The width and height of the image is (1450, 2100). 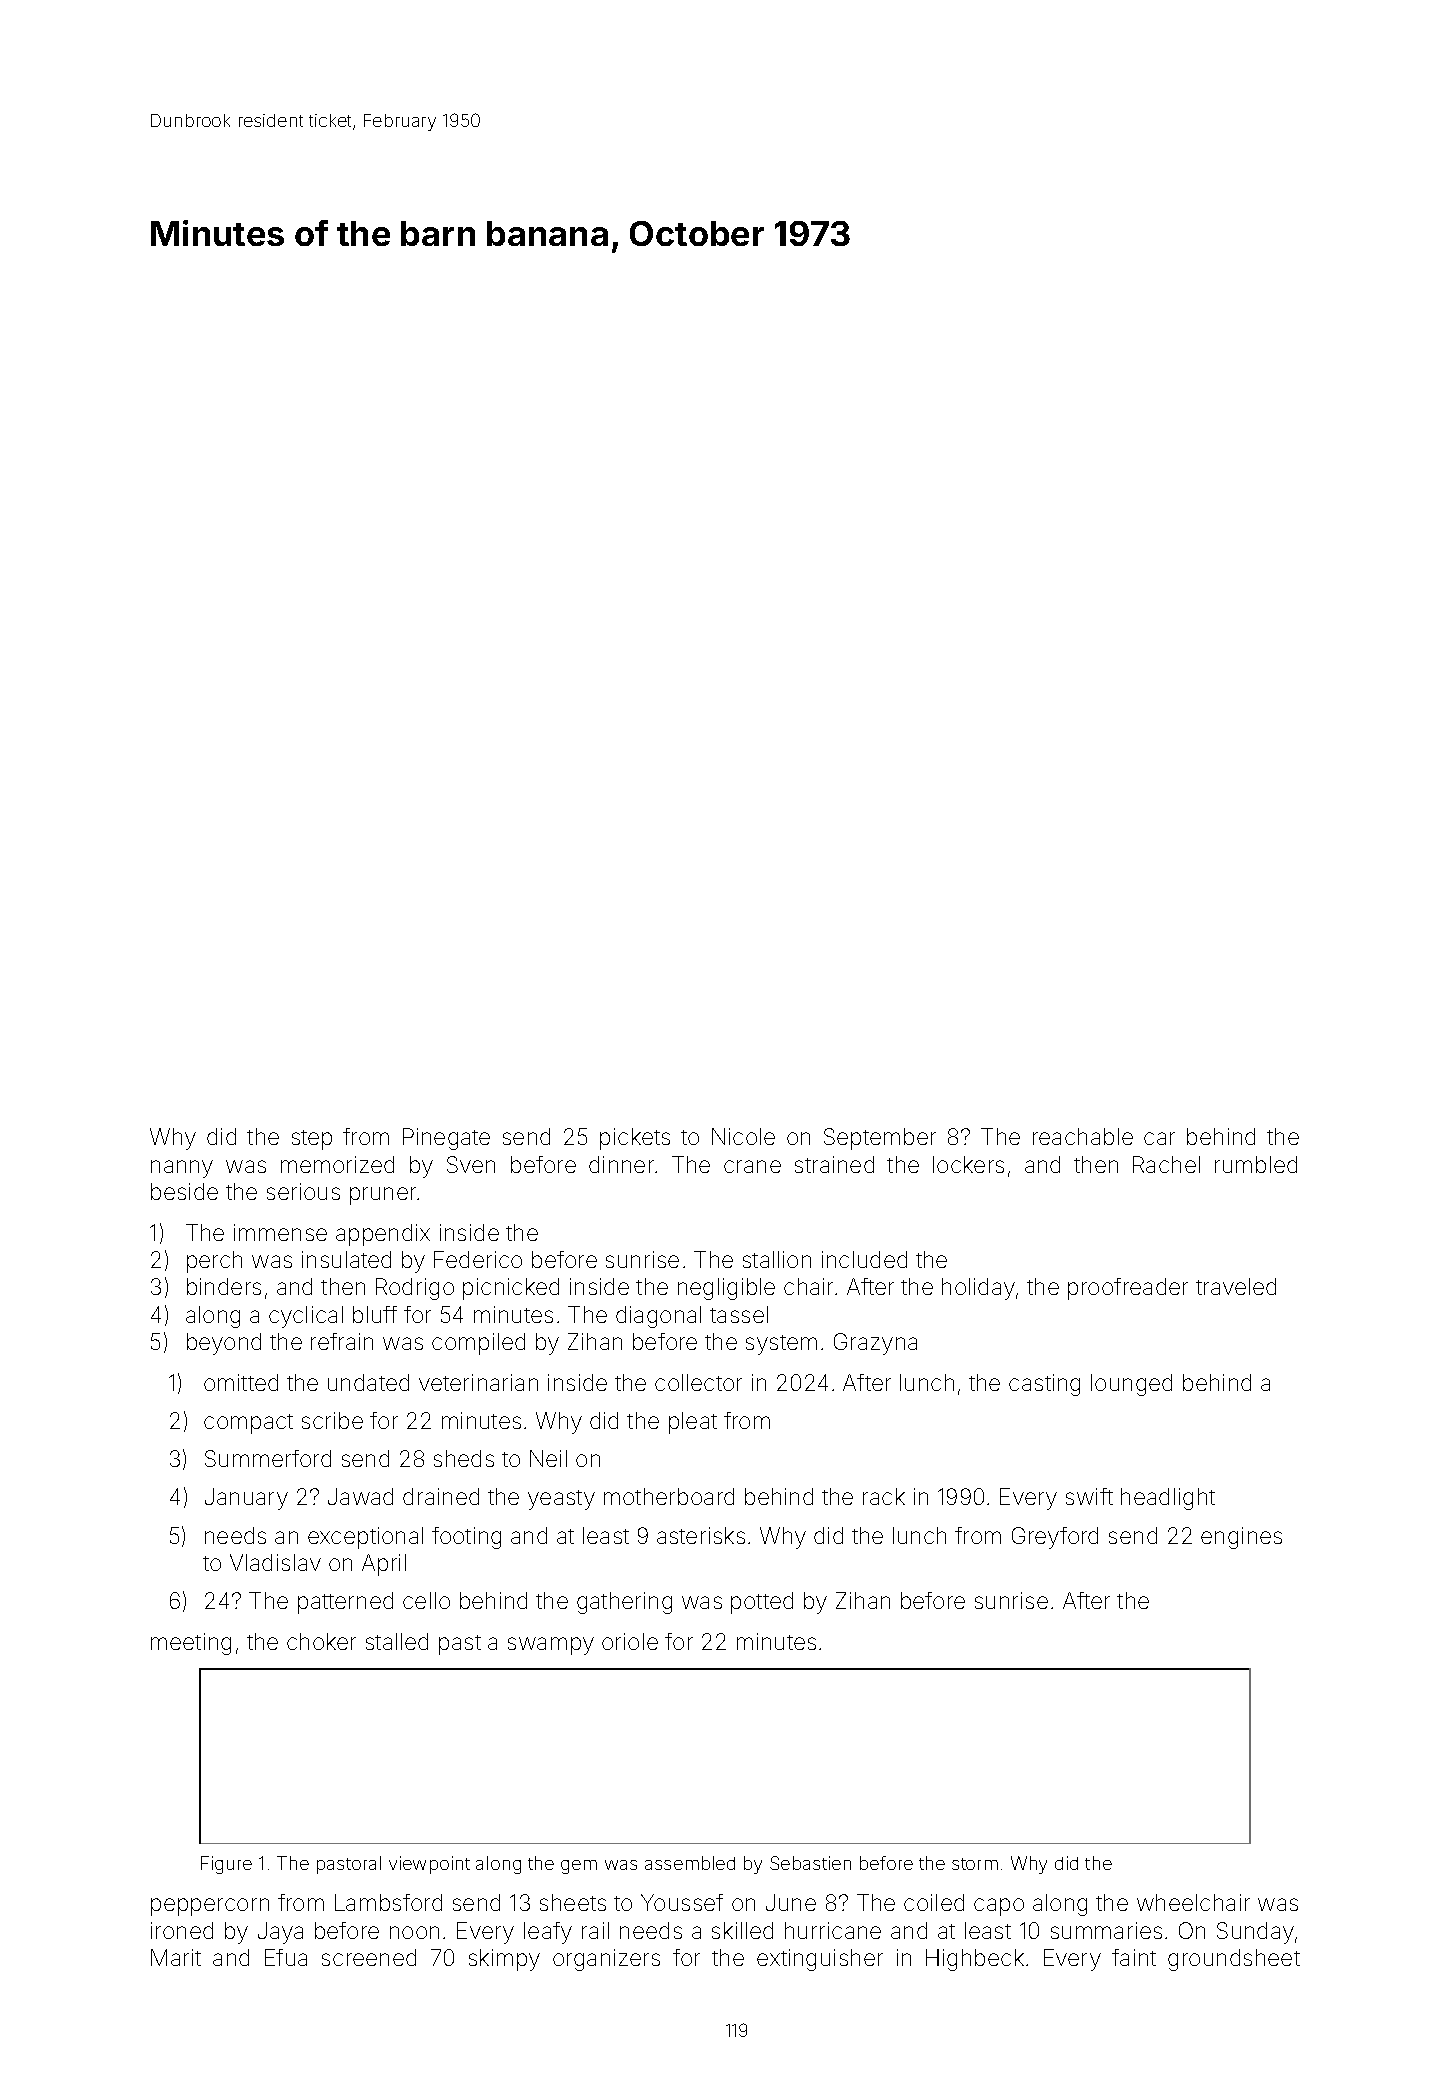 I want to click on potted, so click(x=762, y=1603).
